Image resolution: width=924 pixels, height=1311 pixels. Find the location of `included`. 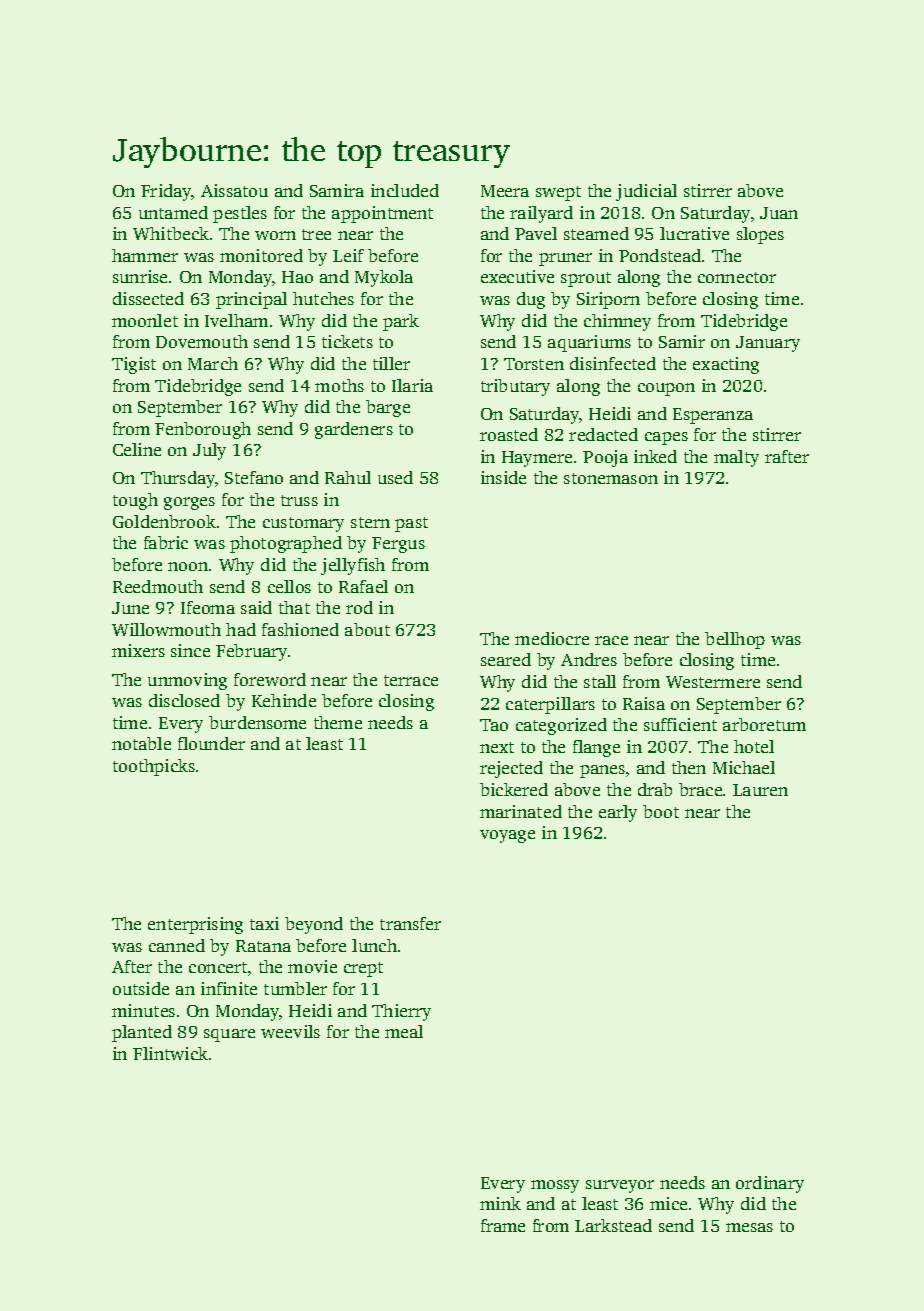

included is located at coordinates (405, 190).
